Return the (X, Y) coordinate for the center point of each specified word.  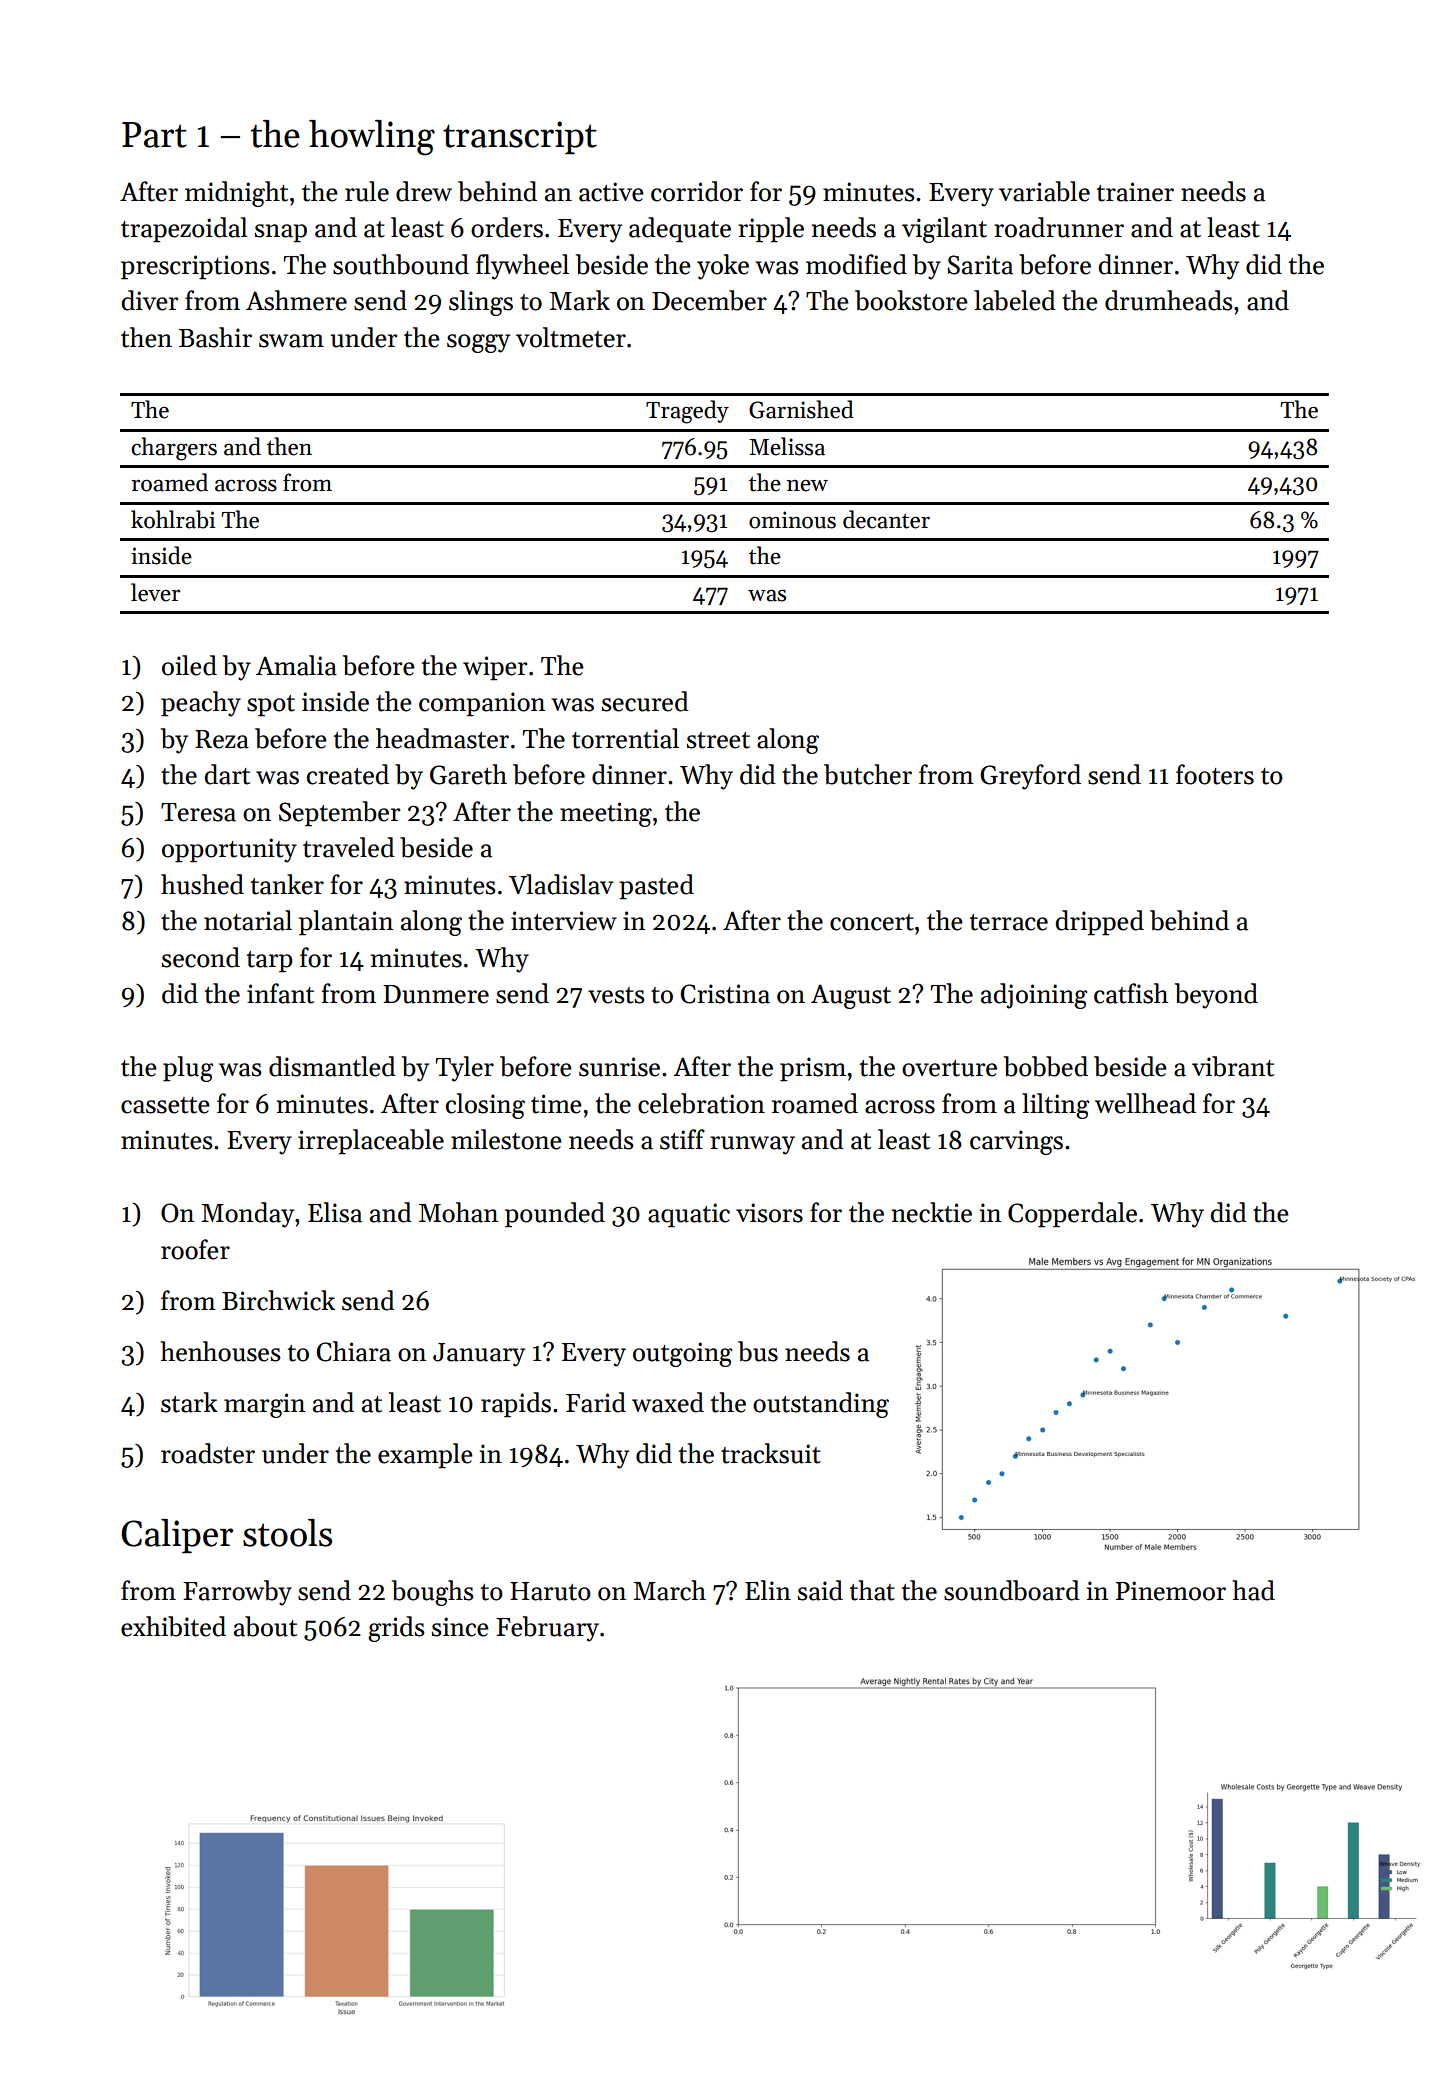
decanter (886, 519)
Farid (596, 1402)
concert (872, 922)
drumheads (1169, 300)
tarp (270, 962)
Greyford (1030, 777)
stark (189, 1402)
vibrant (1233, 1066)
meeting (606, 814)
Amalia (296, 665)
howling (372, 138)
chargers (174, 449)
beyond (1216, 996)
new (807, 486)
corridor (697, 191)
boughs (433, 1593)
